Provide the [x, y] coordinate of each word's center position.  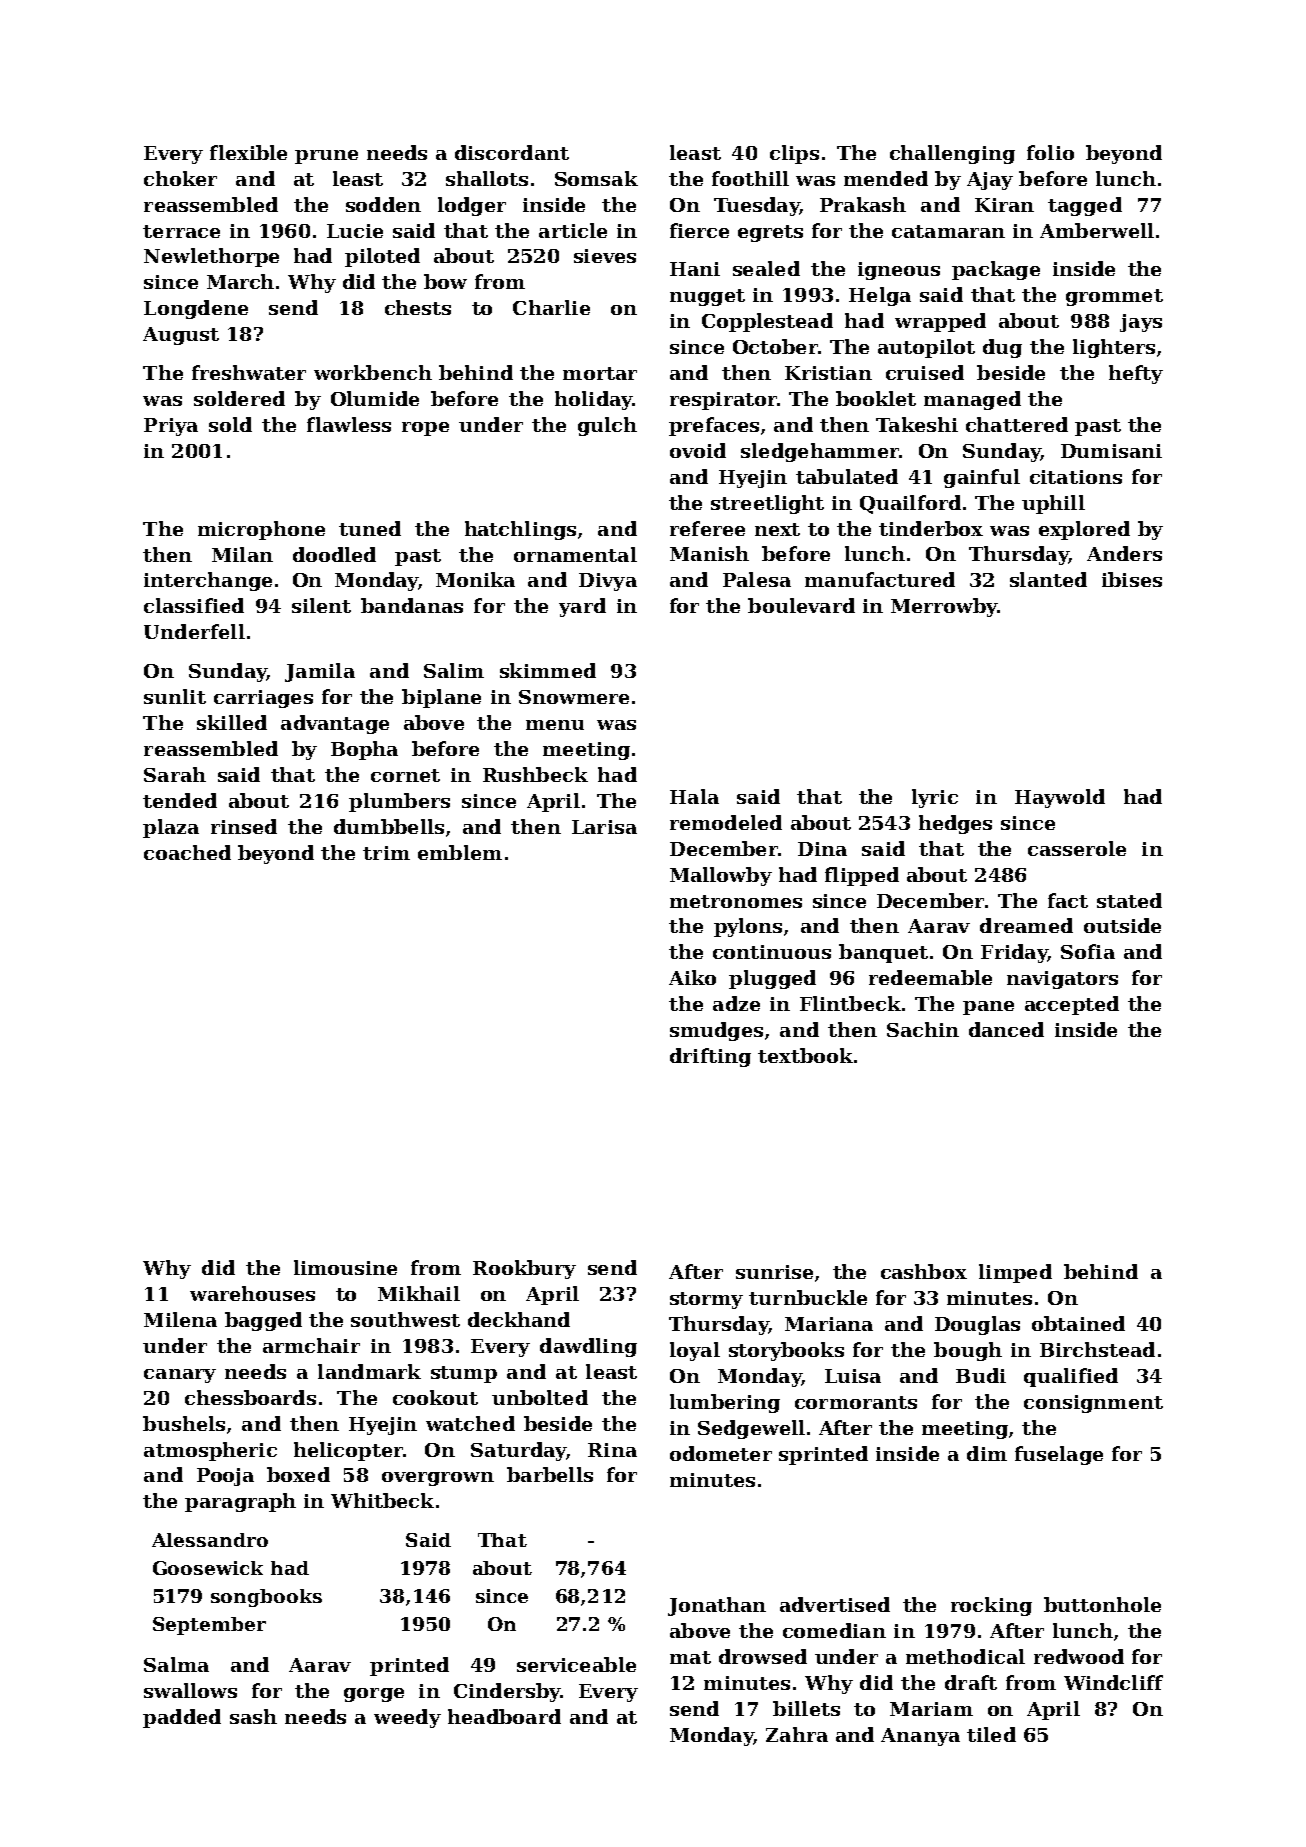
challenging [952, 154]
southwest [405, 1319]
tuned [370, 528]
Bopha [364, 750]
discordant [512, 152]
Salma [176, 1664]
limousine [345, 1267]
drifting [710, 1057]
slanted [1048, 579]
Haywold [1060, 798]
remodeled [726, 822]
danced [1006, 1029]
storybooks [786, 1351]
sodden [383, 204]
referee [707, 528]
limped [1015, 1273]
